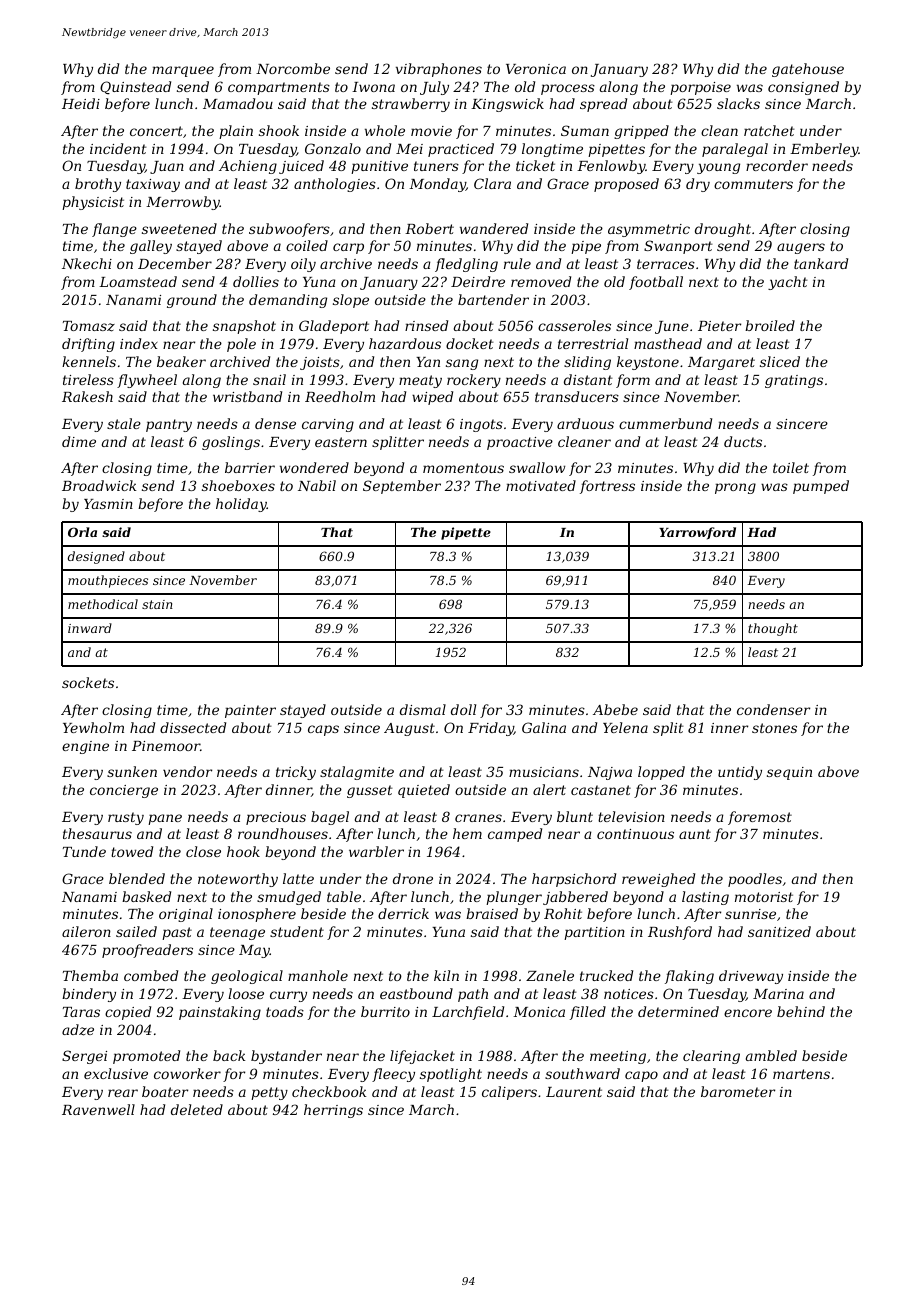 The width and height of the screenshot is (924, 1308). Describe the element at coordinates (78, 1030) in the screenshot. I see `adze` at that location.
